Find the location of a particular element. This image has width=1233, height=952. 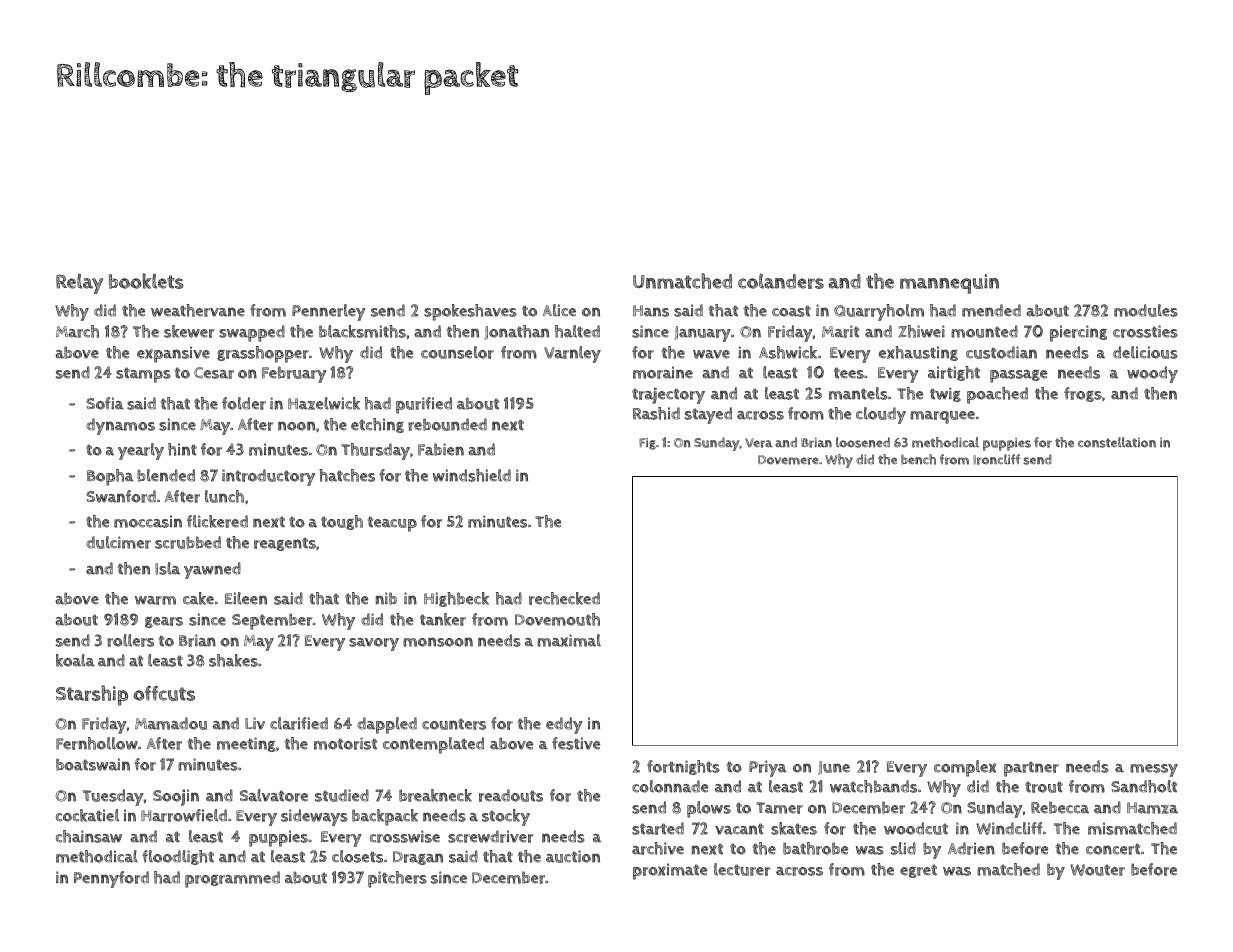

spokeshaves is located at coordinates (470, 312).
